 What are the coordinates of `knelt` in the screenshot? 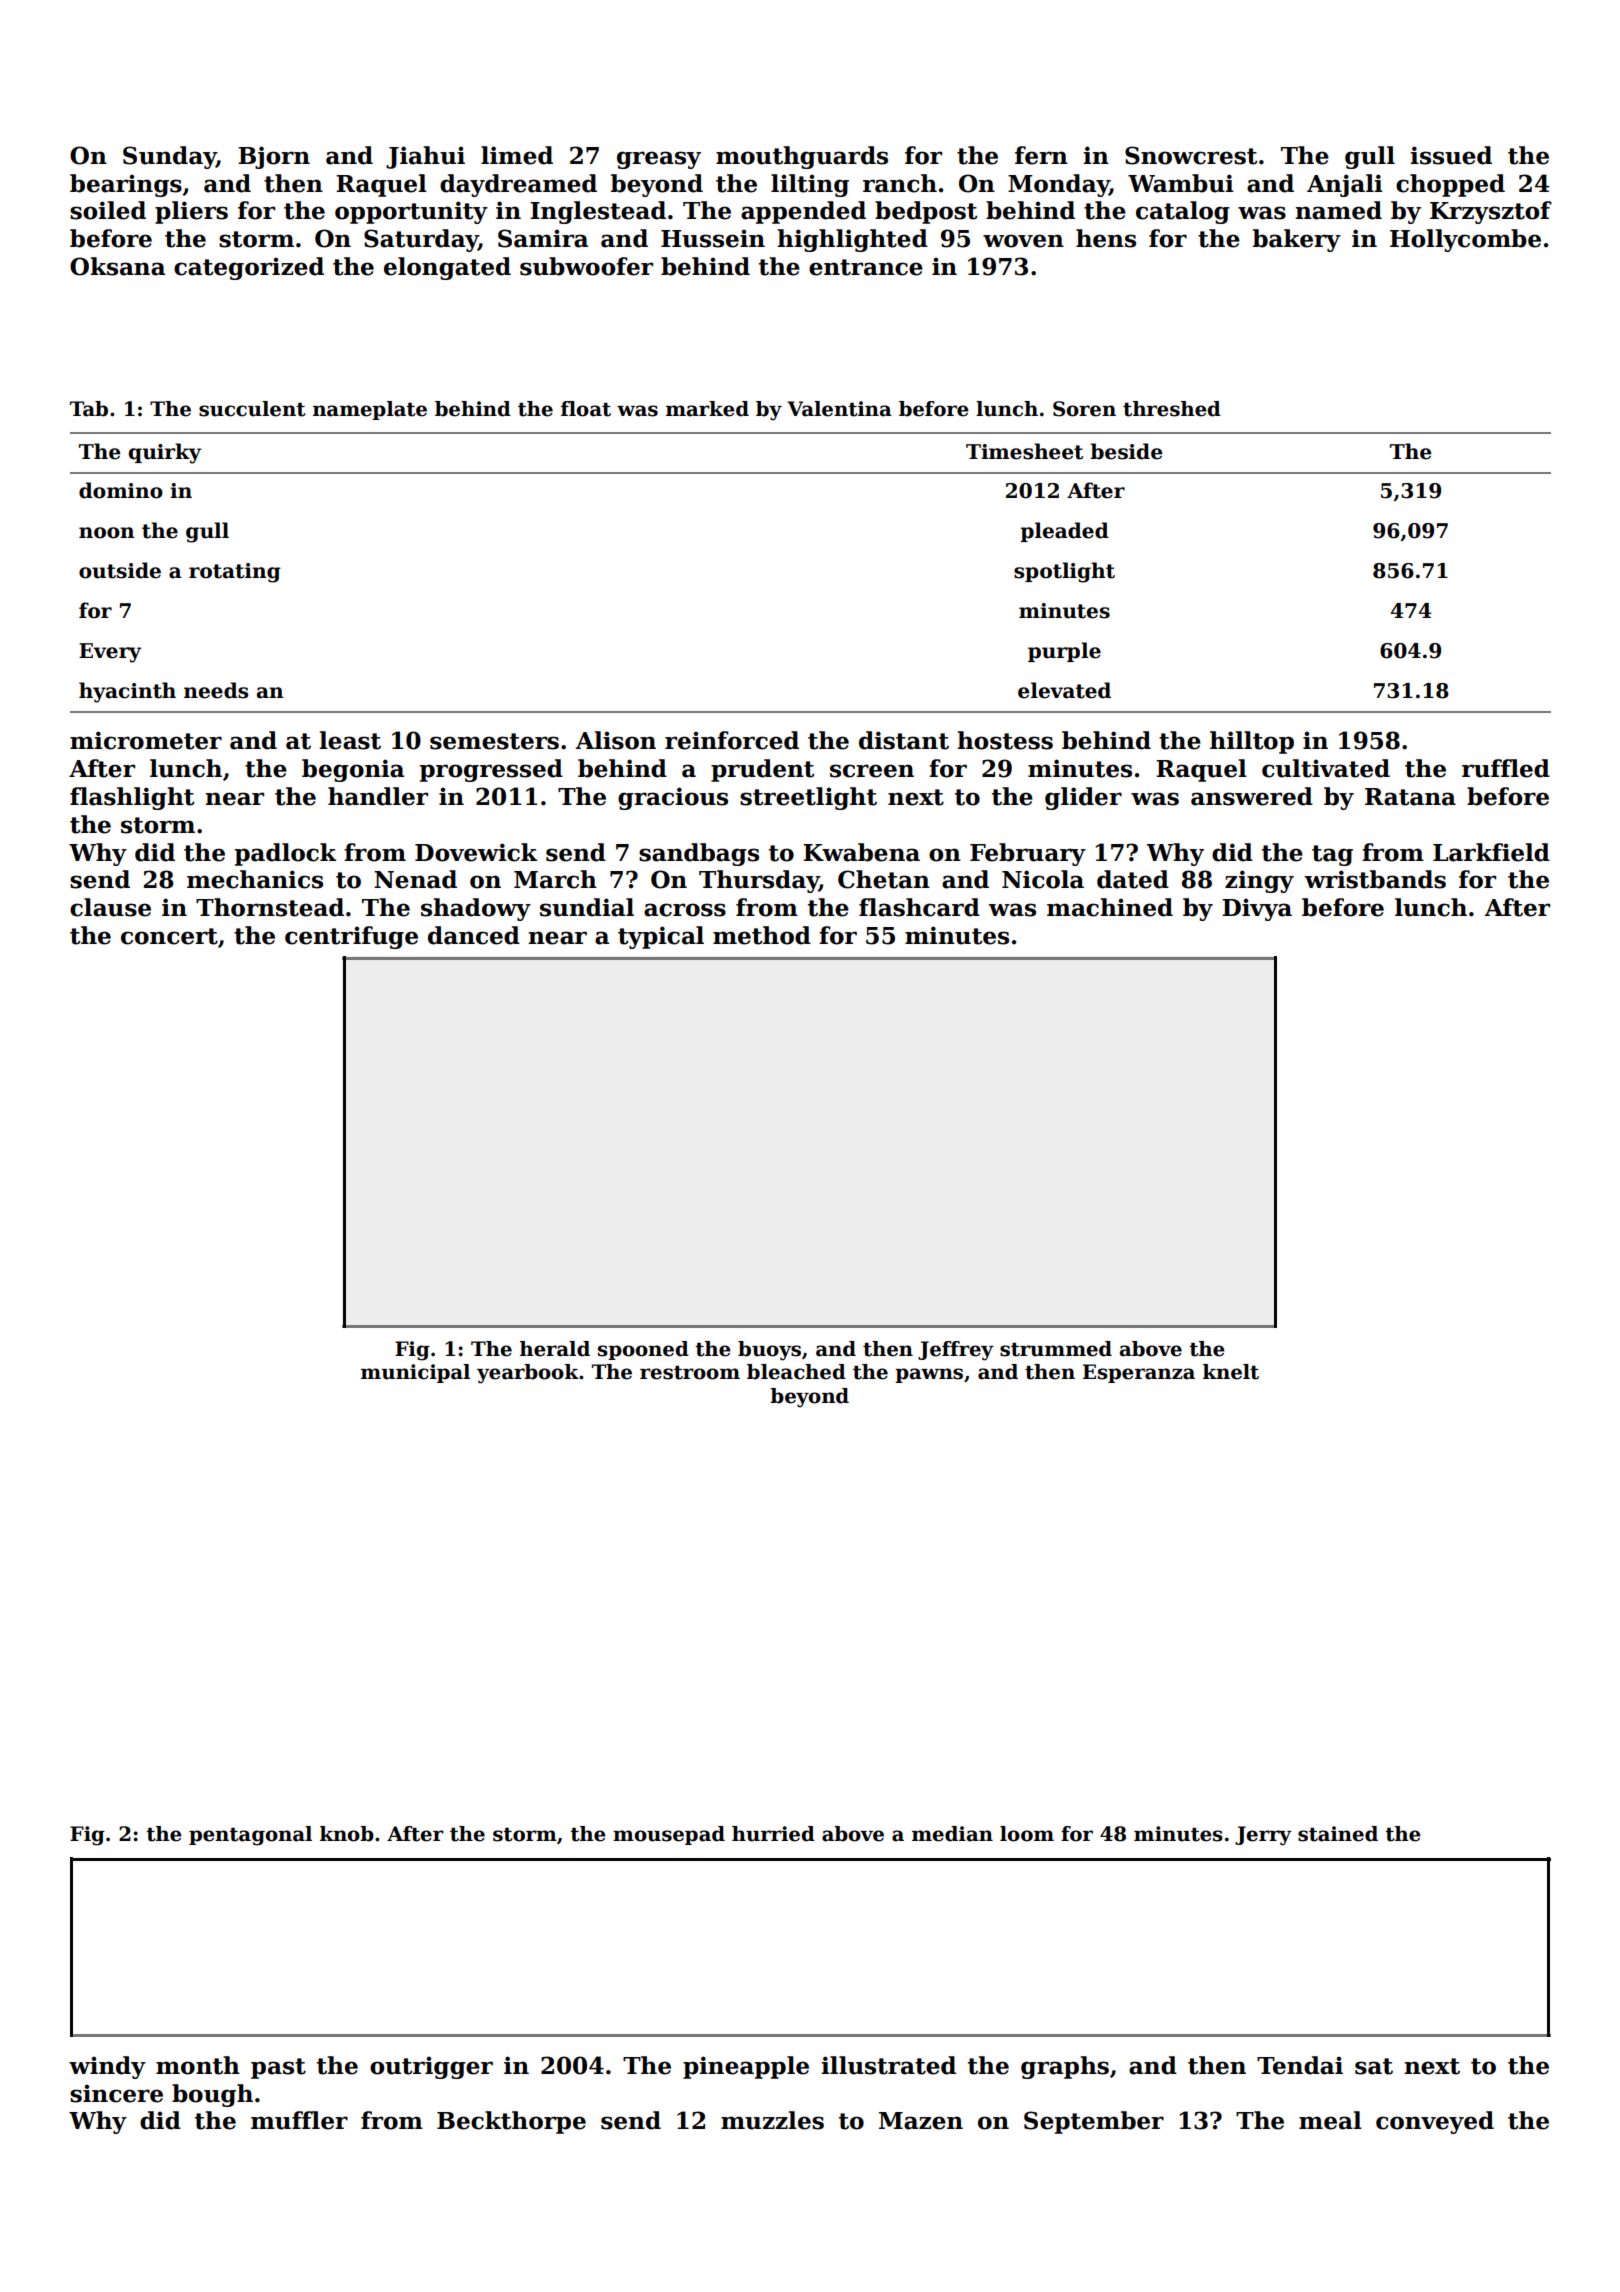 It's located at (1231, 1372).
